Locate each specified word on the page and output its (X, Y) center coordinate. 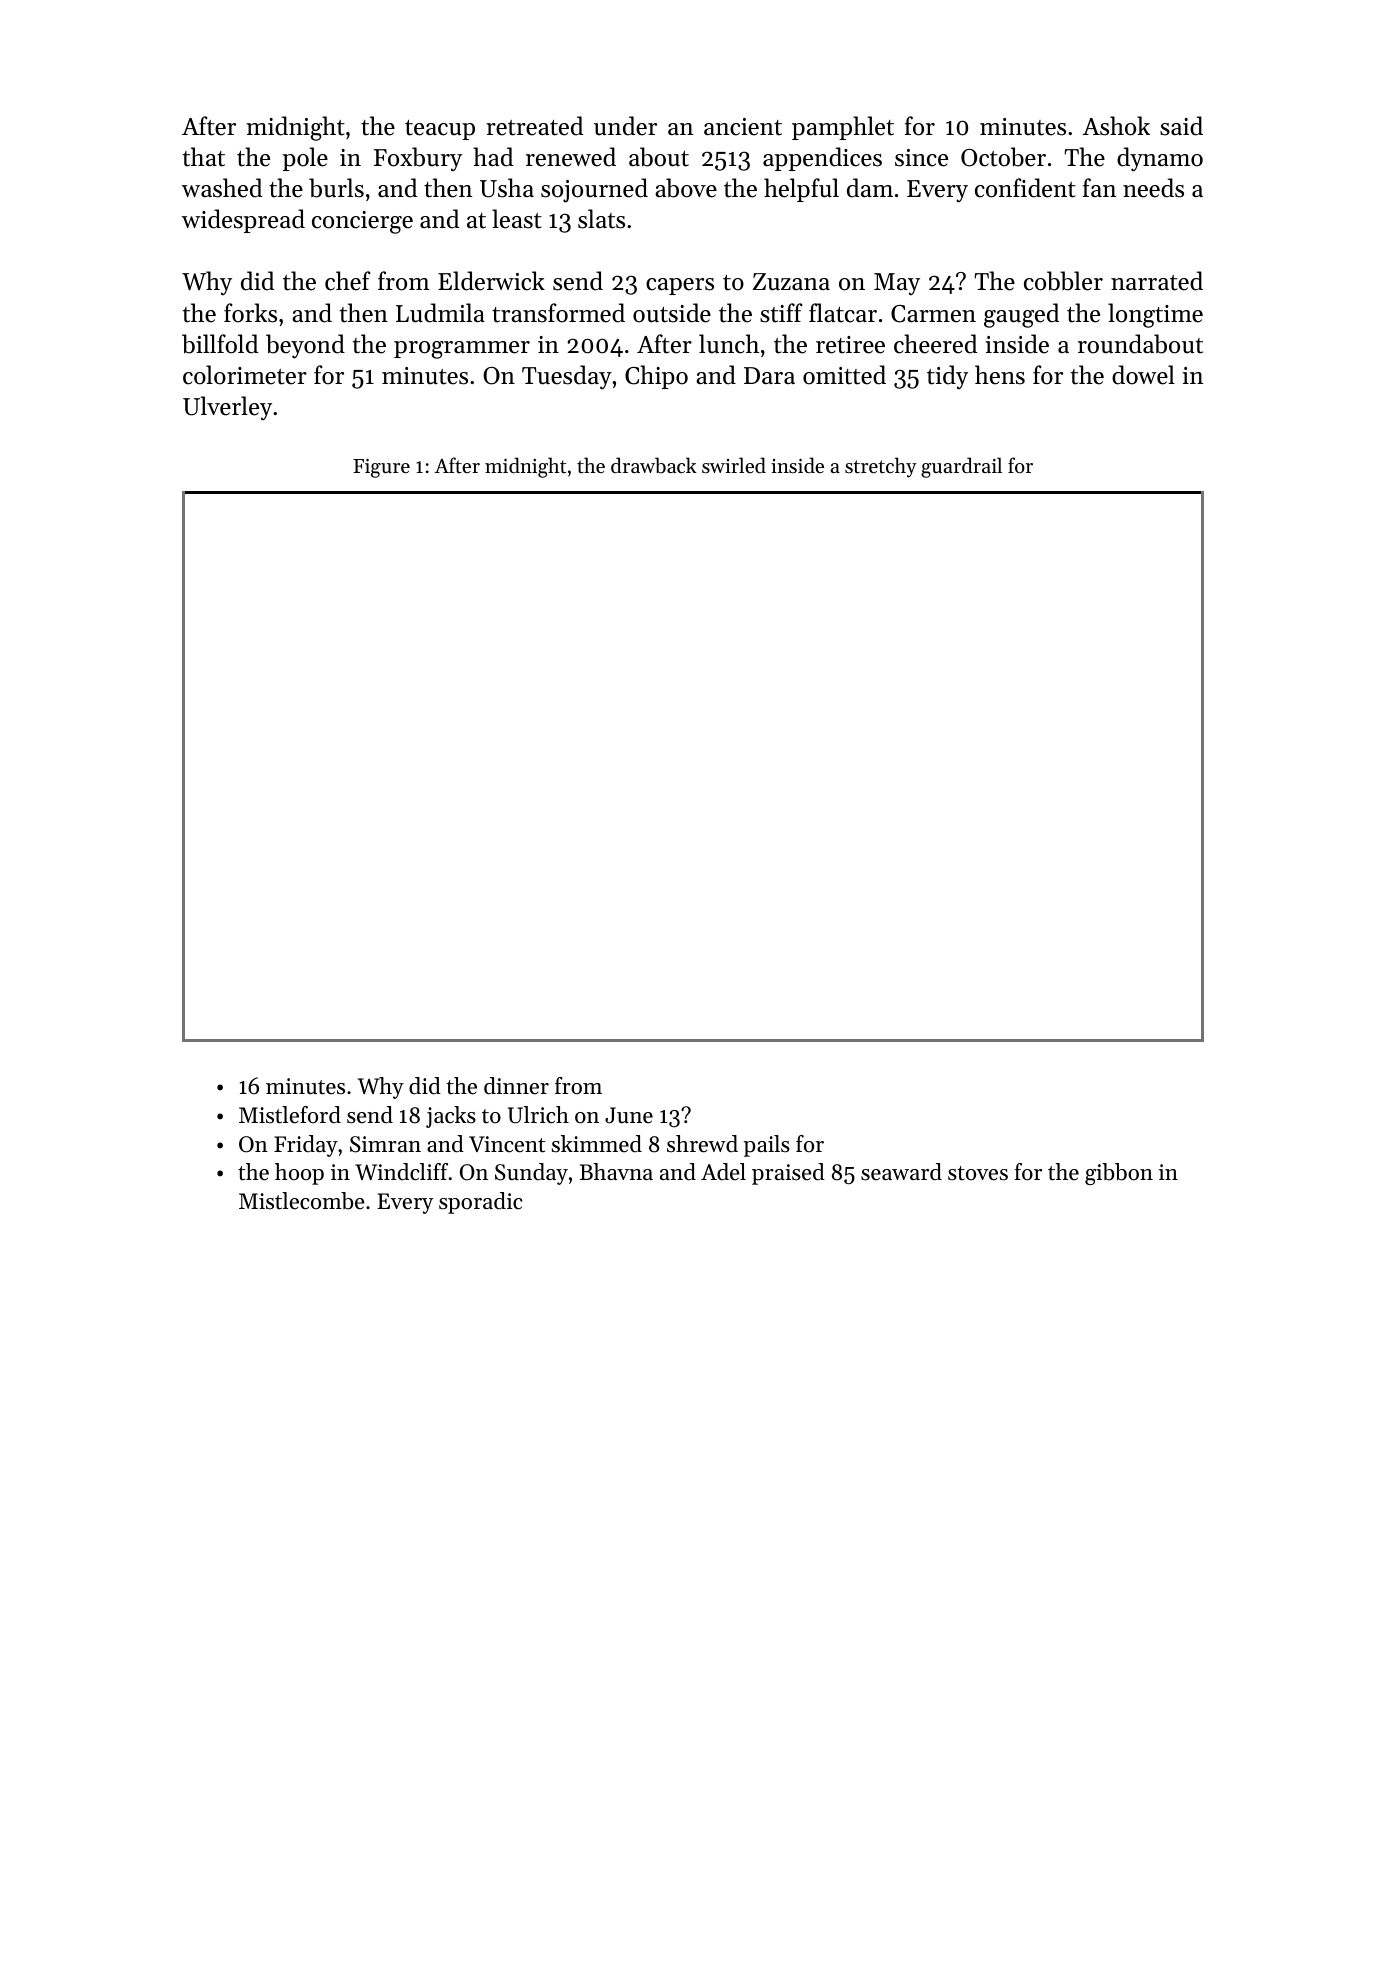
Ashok (1116, 126)
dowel (1143, 375)
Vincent (507, 1144)
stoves (978, 1173)
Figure (381, 468)
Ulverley (227, 408)
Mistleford (290, 1115)
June (629, 1115)
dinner (516, 1086)
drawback (654, 465)
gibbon (1119, 1174)
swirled (734, 465)
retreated (534, 126)
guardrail (961, 467)
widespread (243, 221)
